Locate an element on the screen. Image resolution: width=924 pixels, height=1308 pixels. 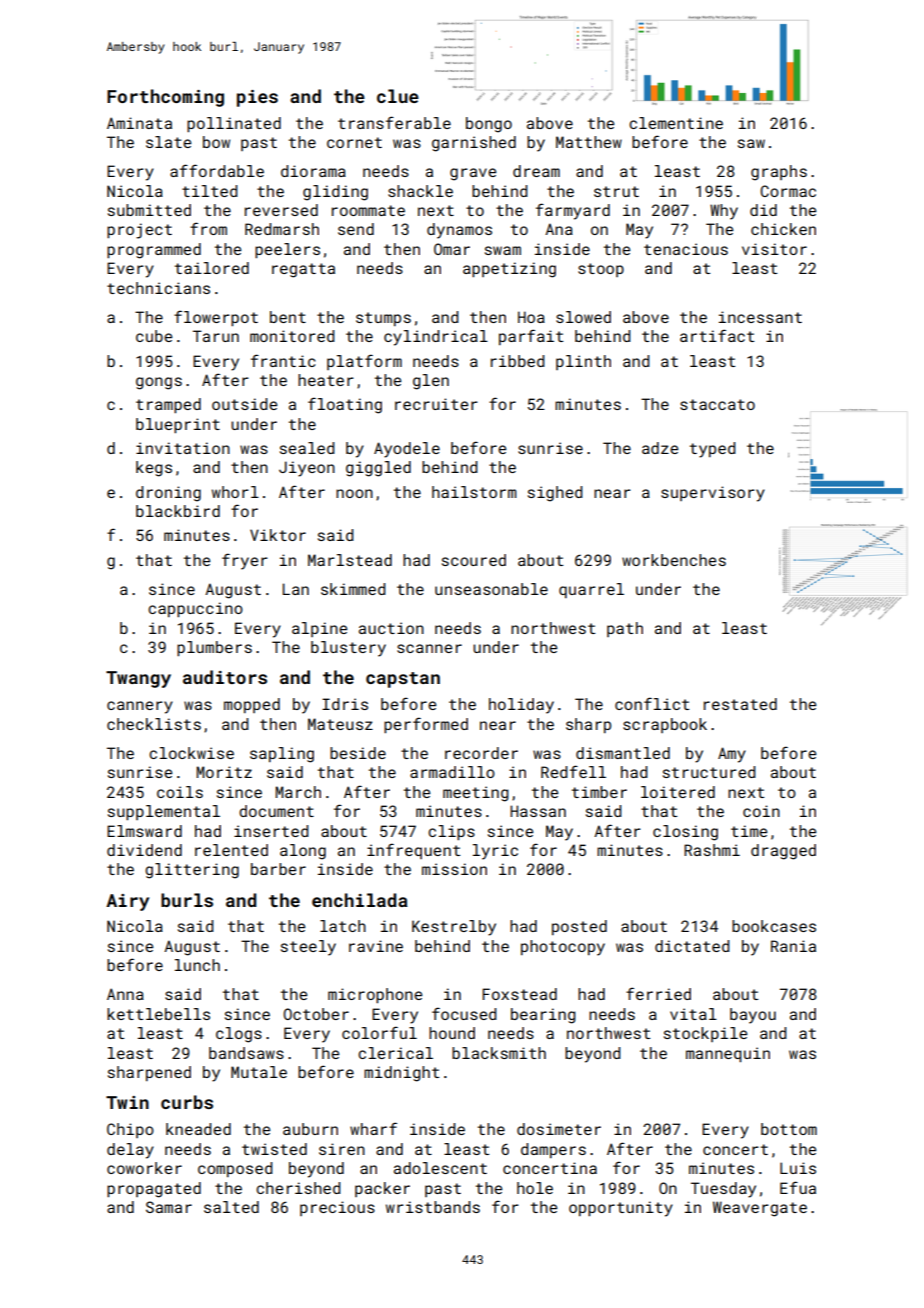
checklists is located at coordinates (154, 724).
